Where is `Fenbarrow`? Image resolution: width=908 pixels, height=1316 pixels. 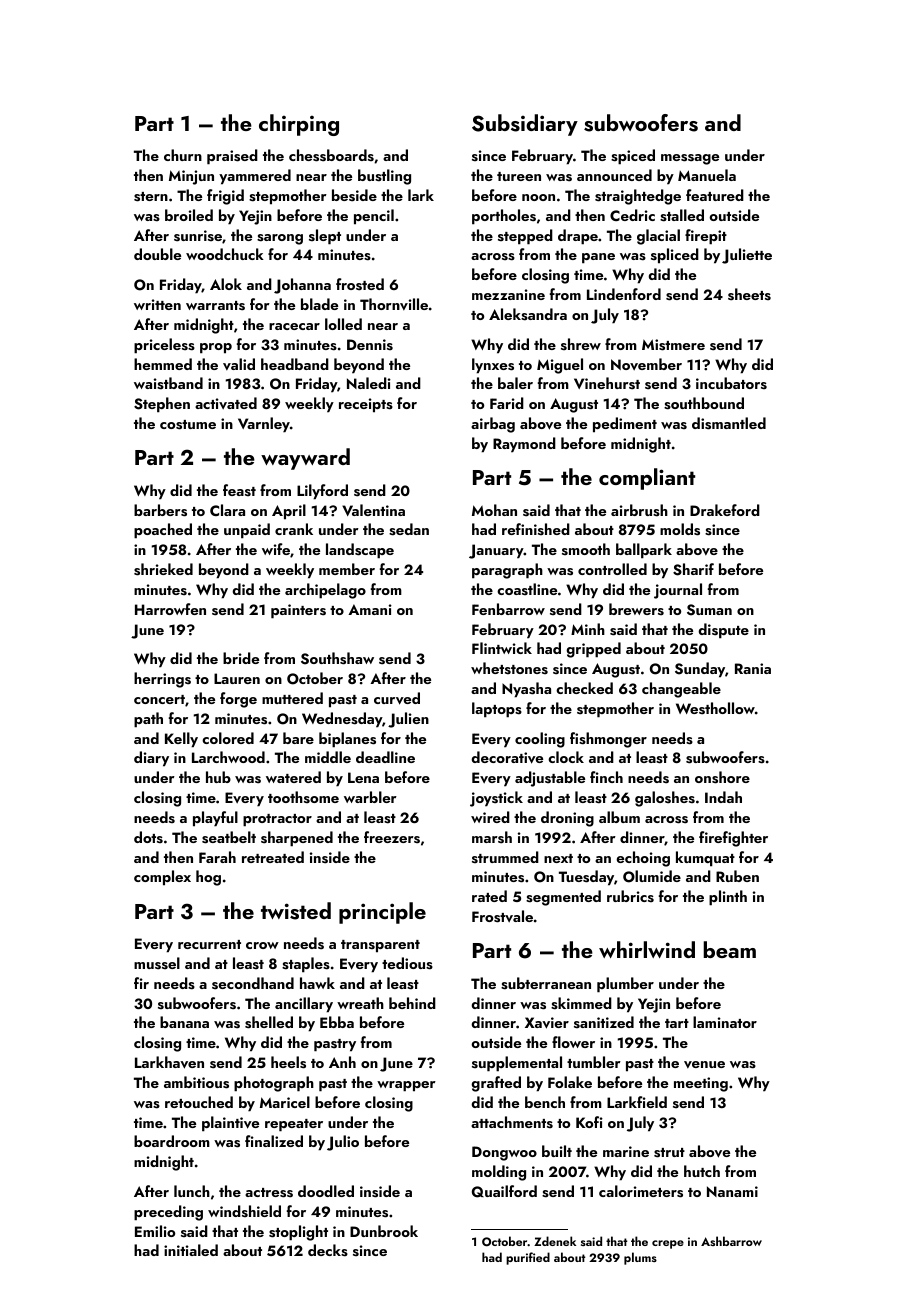
Fenbarrow is located at coordinates (508, 609).
